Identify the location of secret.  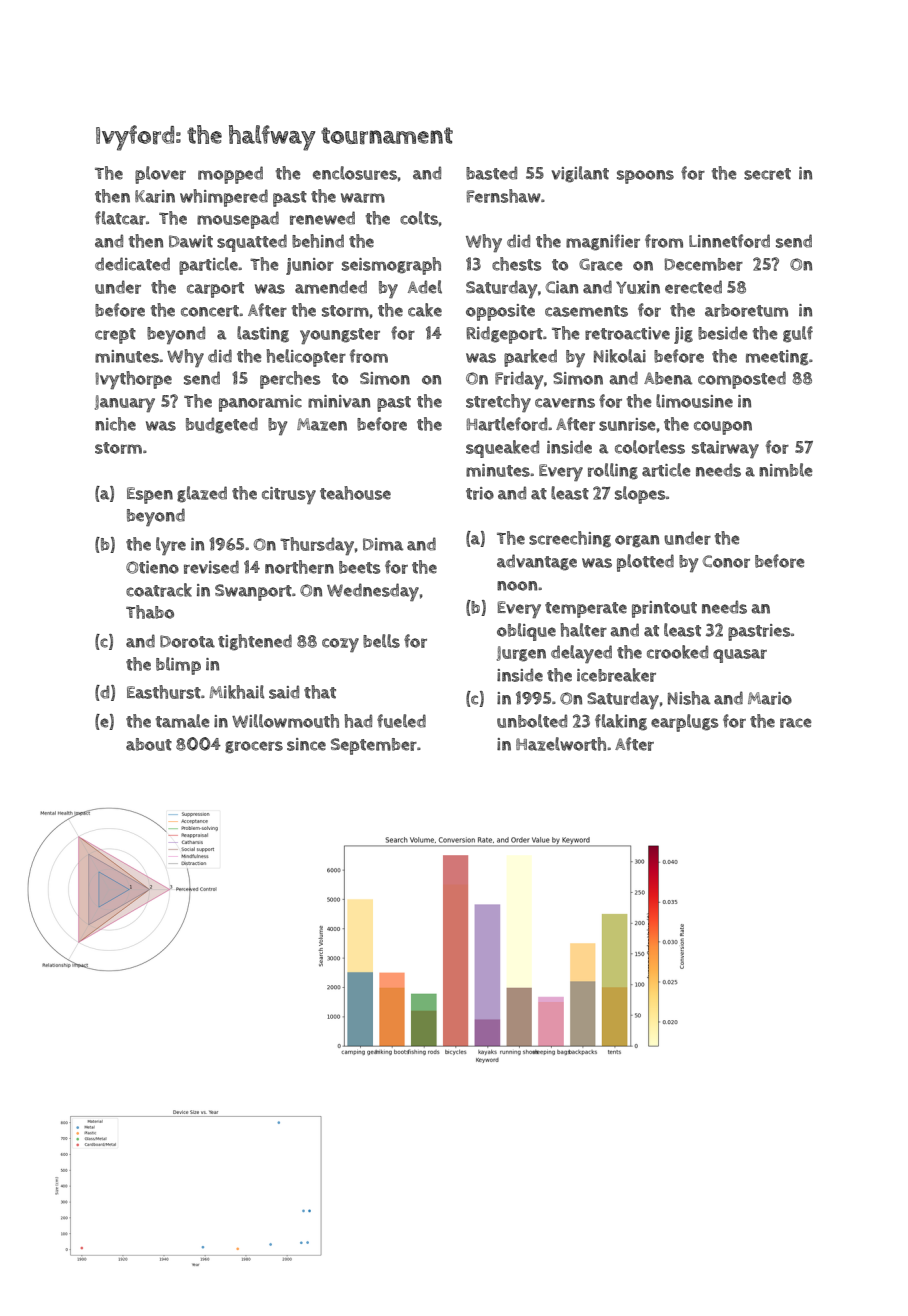
(767, 174).
